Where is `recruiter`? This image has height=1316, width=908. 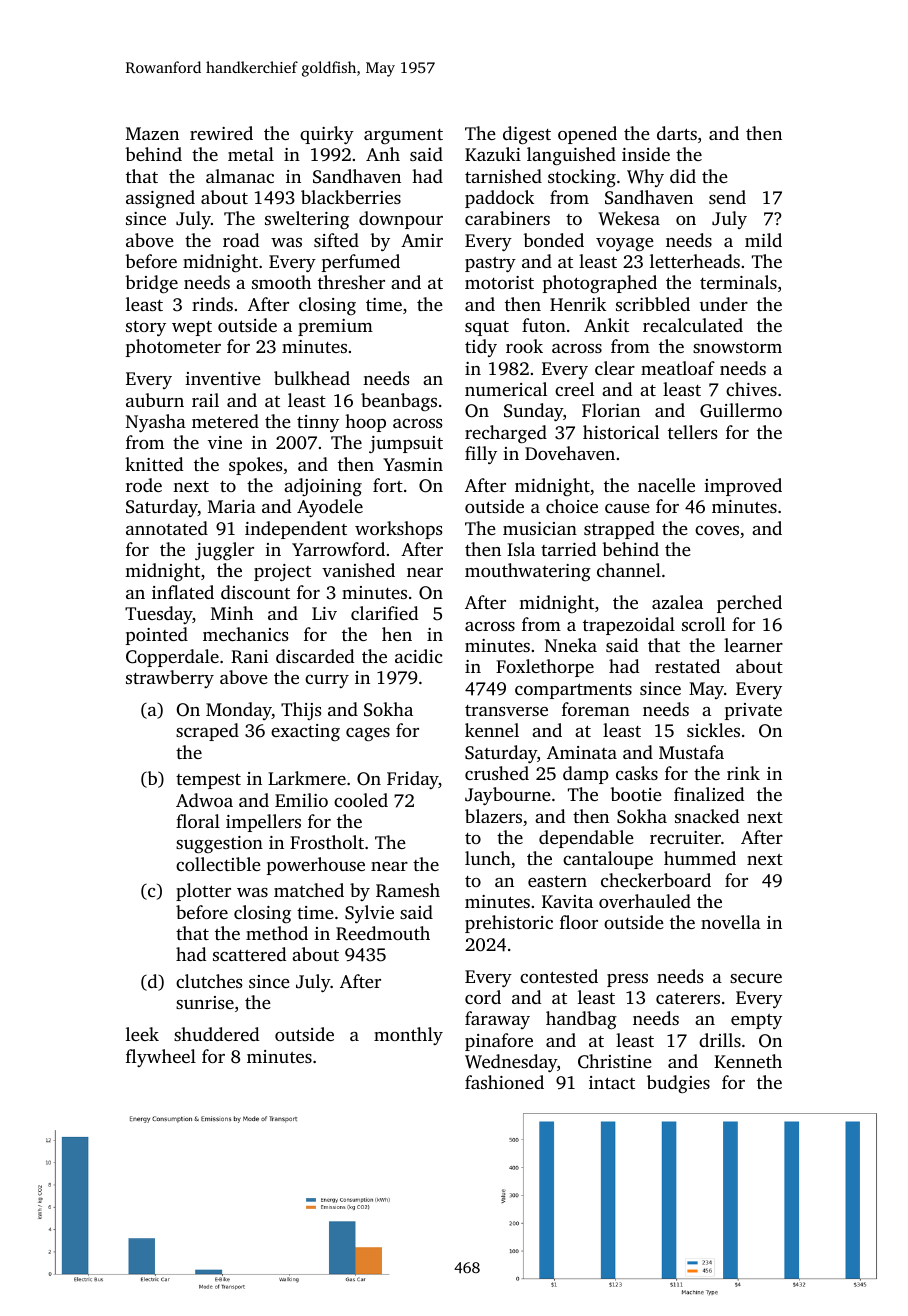 recruiter is located at coordinates (685, 837).
